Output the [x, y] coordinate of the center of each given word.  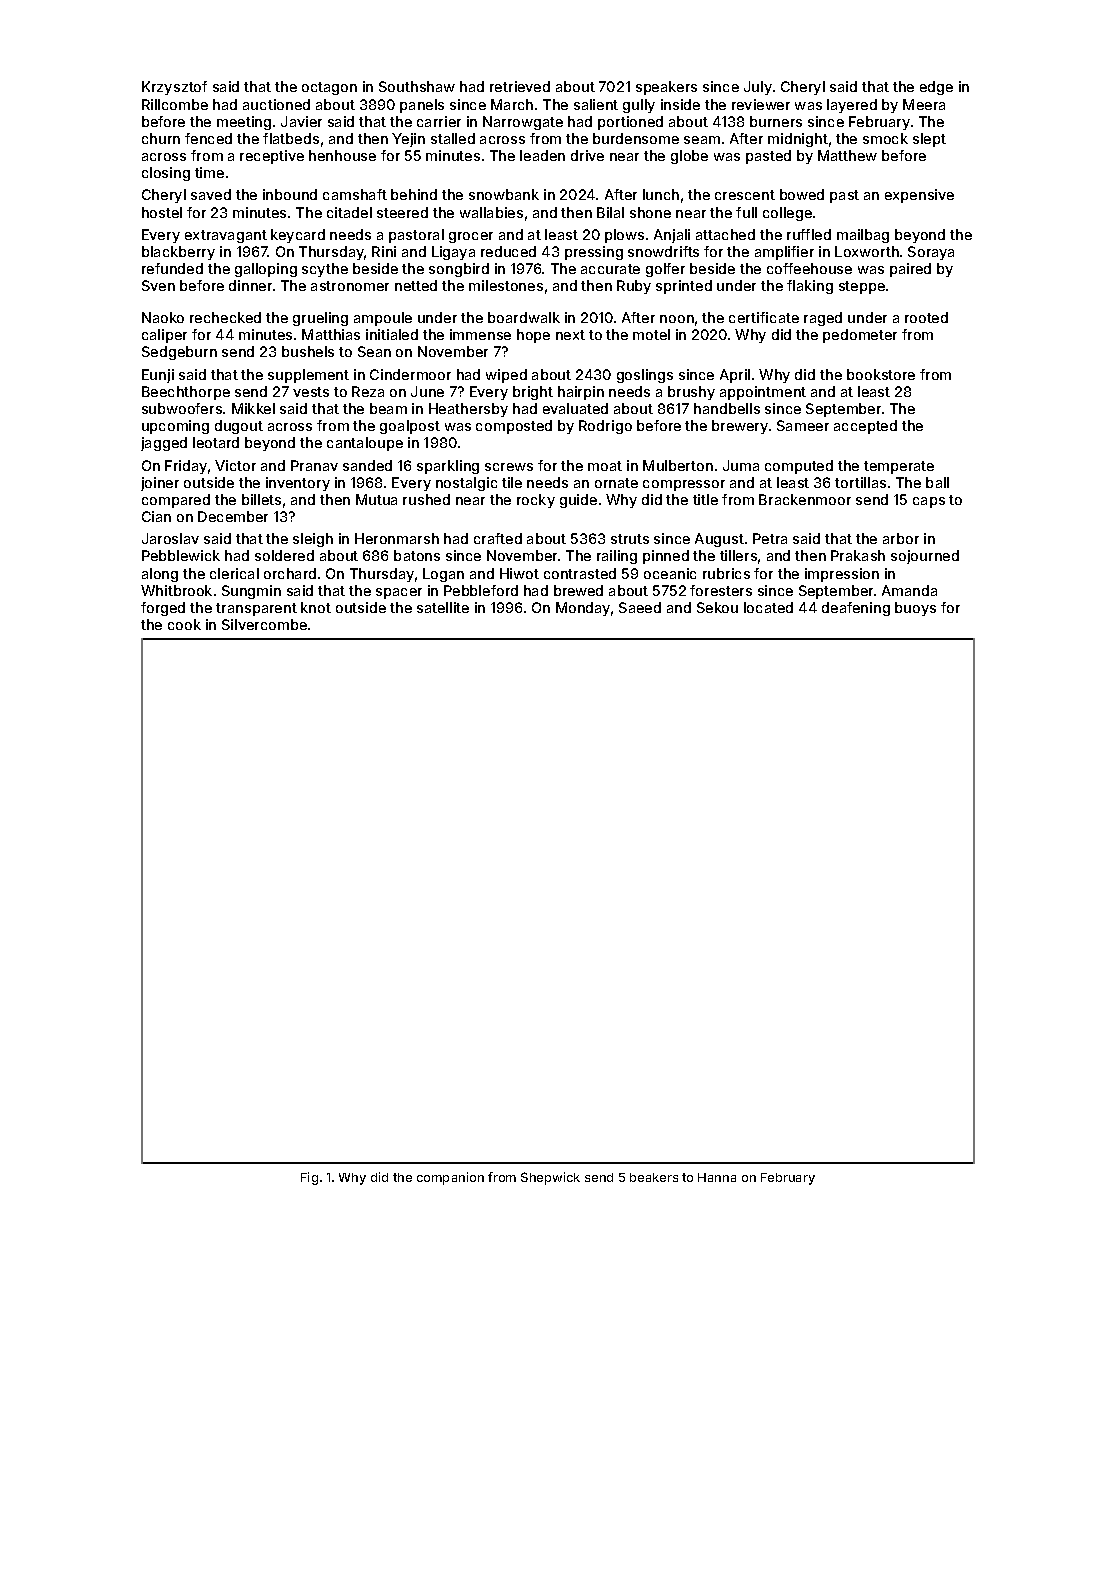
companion [450, 1178]
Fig [309, 1178]
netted [416, 285]
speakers [666, 88]
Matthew [847, 155]
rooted [926, 317]
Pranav [314, 465]
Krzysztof [174, 88]
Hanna [717, 1177]
